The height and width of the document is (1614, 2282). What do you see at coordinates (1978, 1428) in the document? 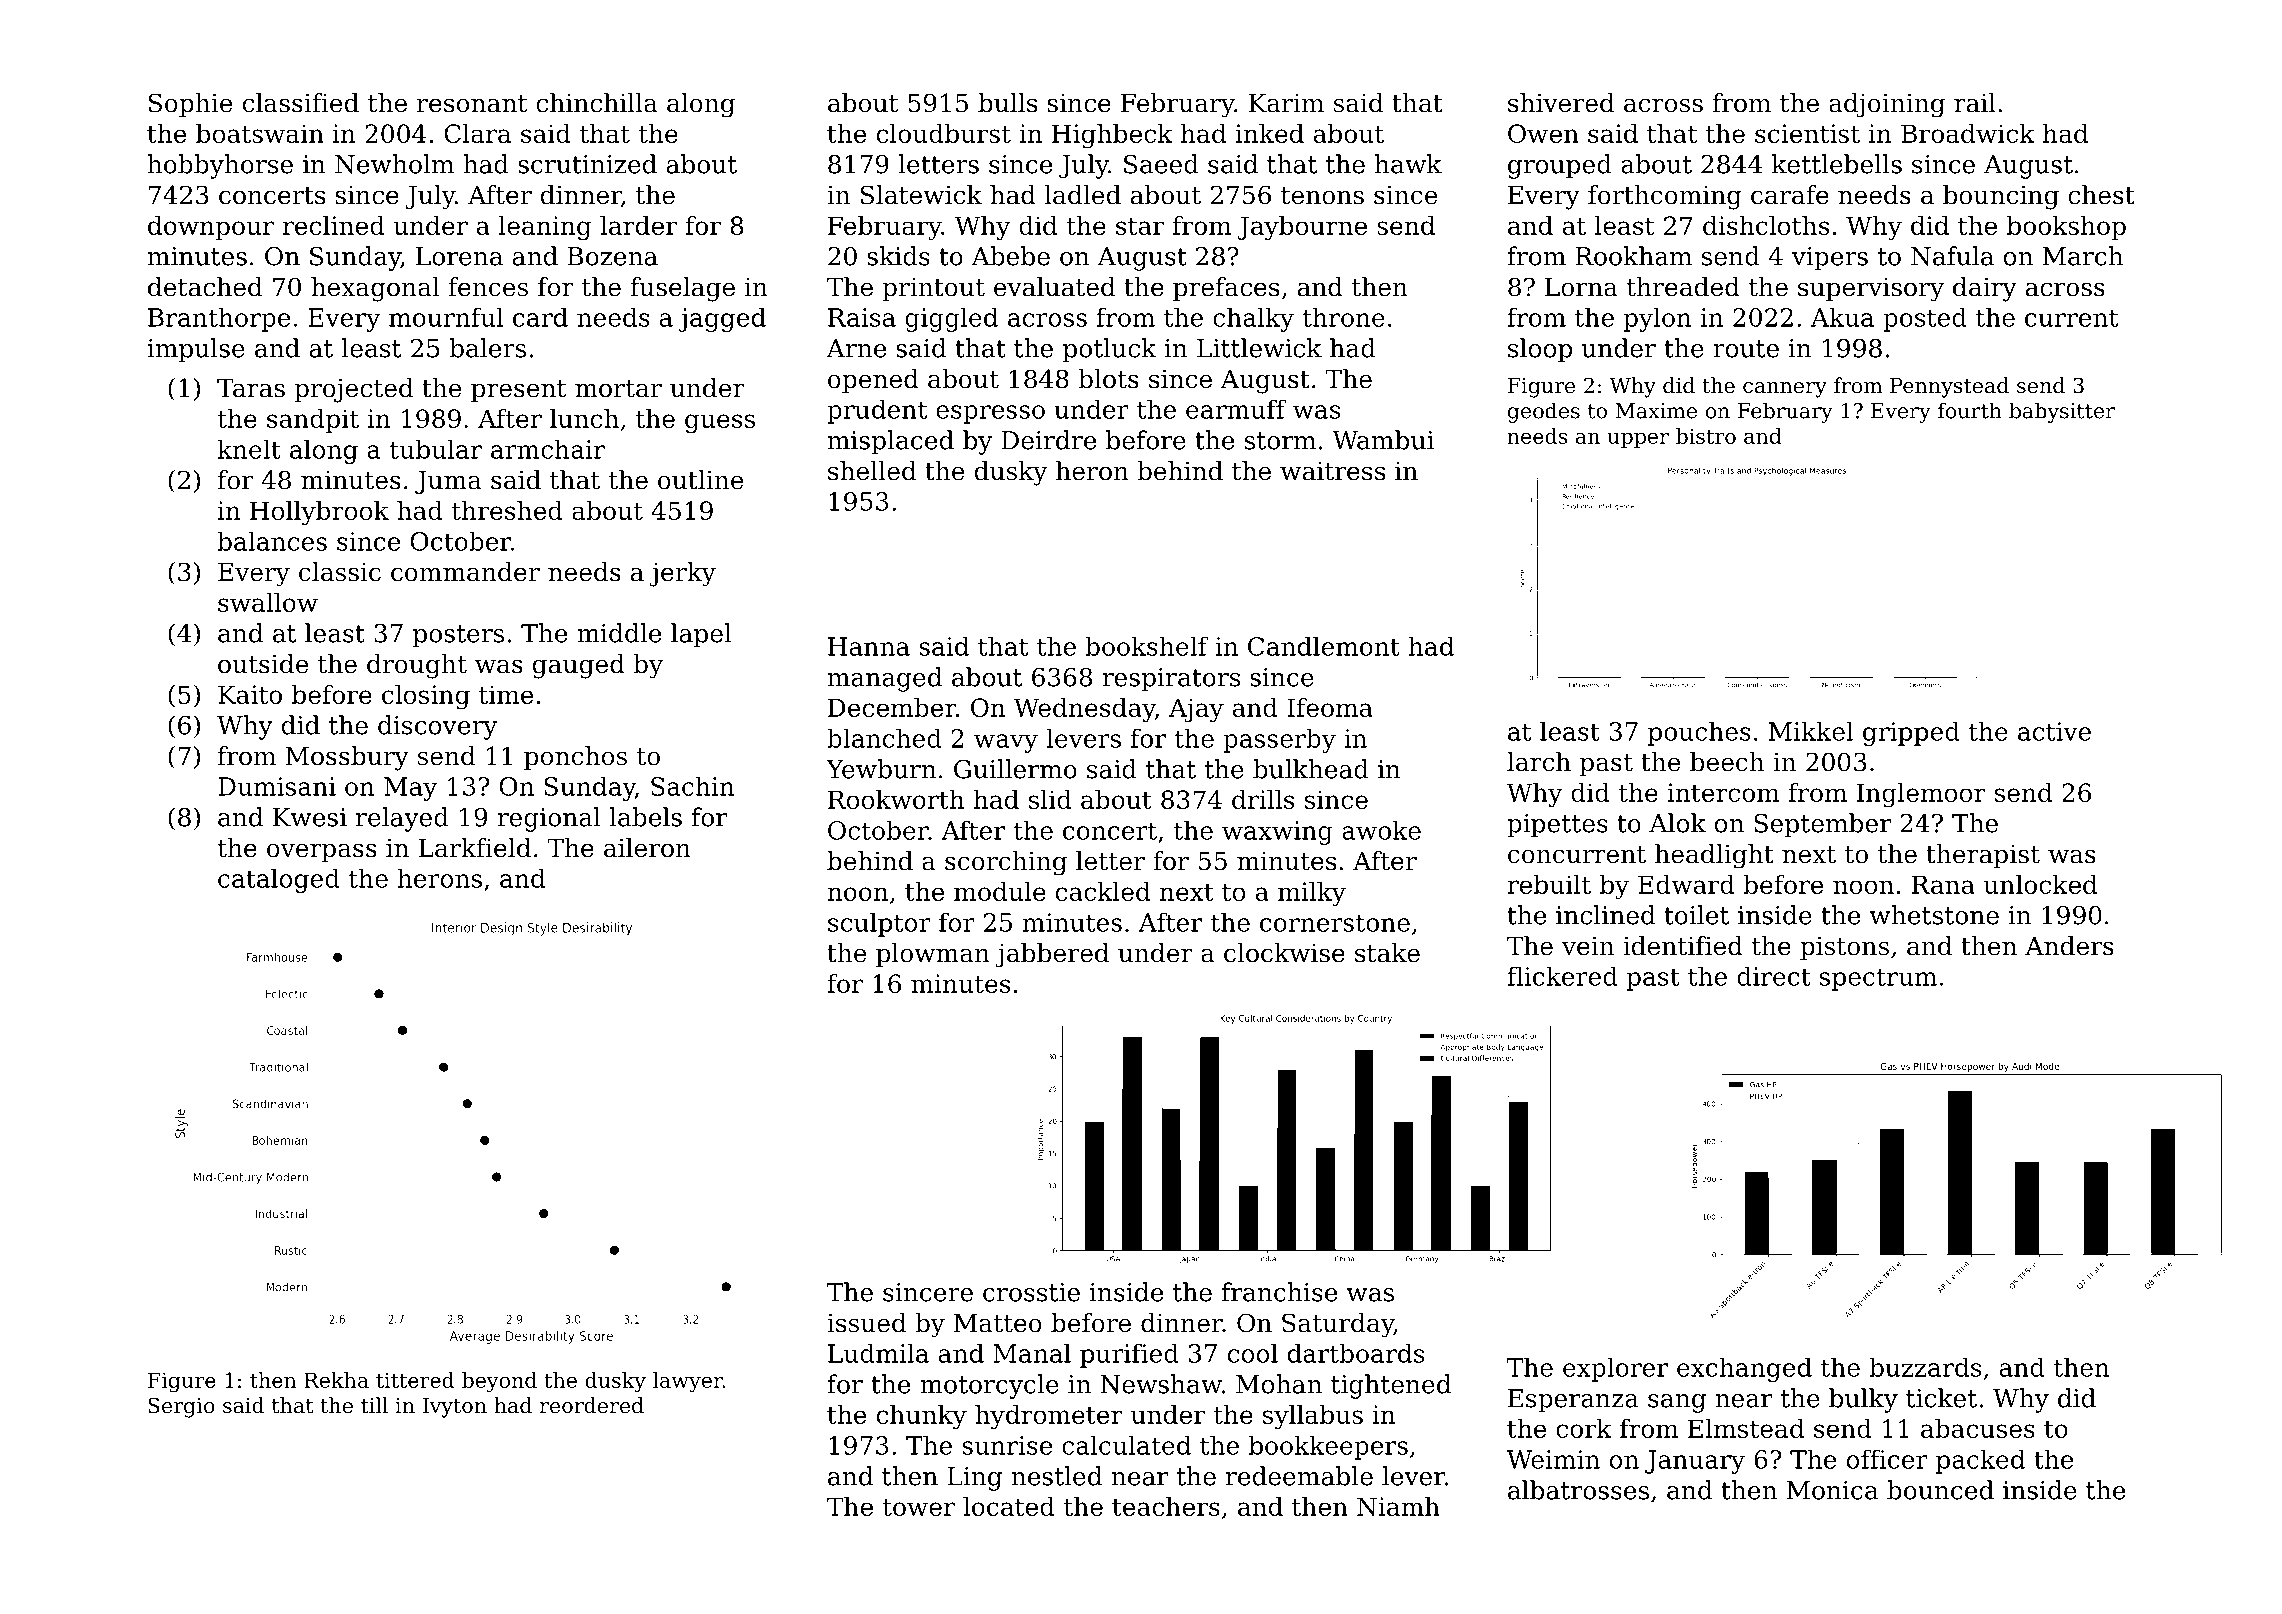
I see `abacuses` at bounding box center [1978, 1428].
